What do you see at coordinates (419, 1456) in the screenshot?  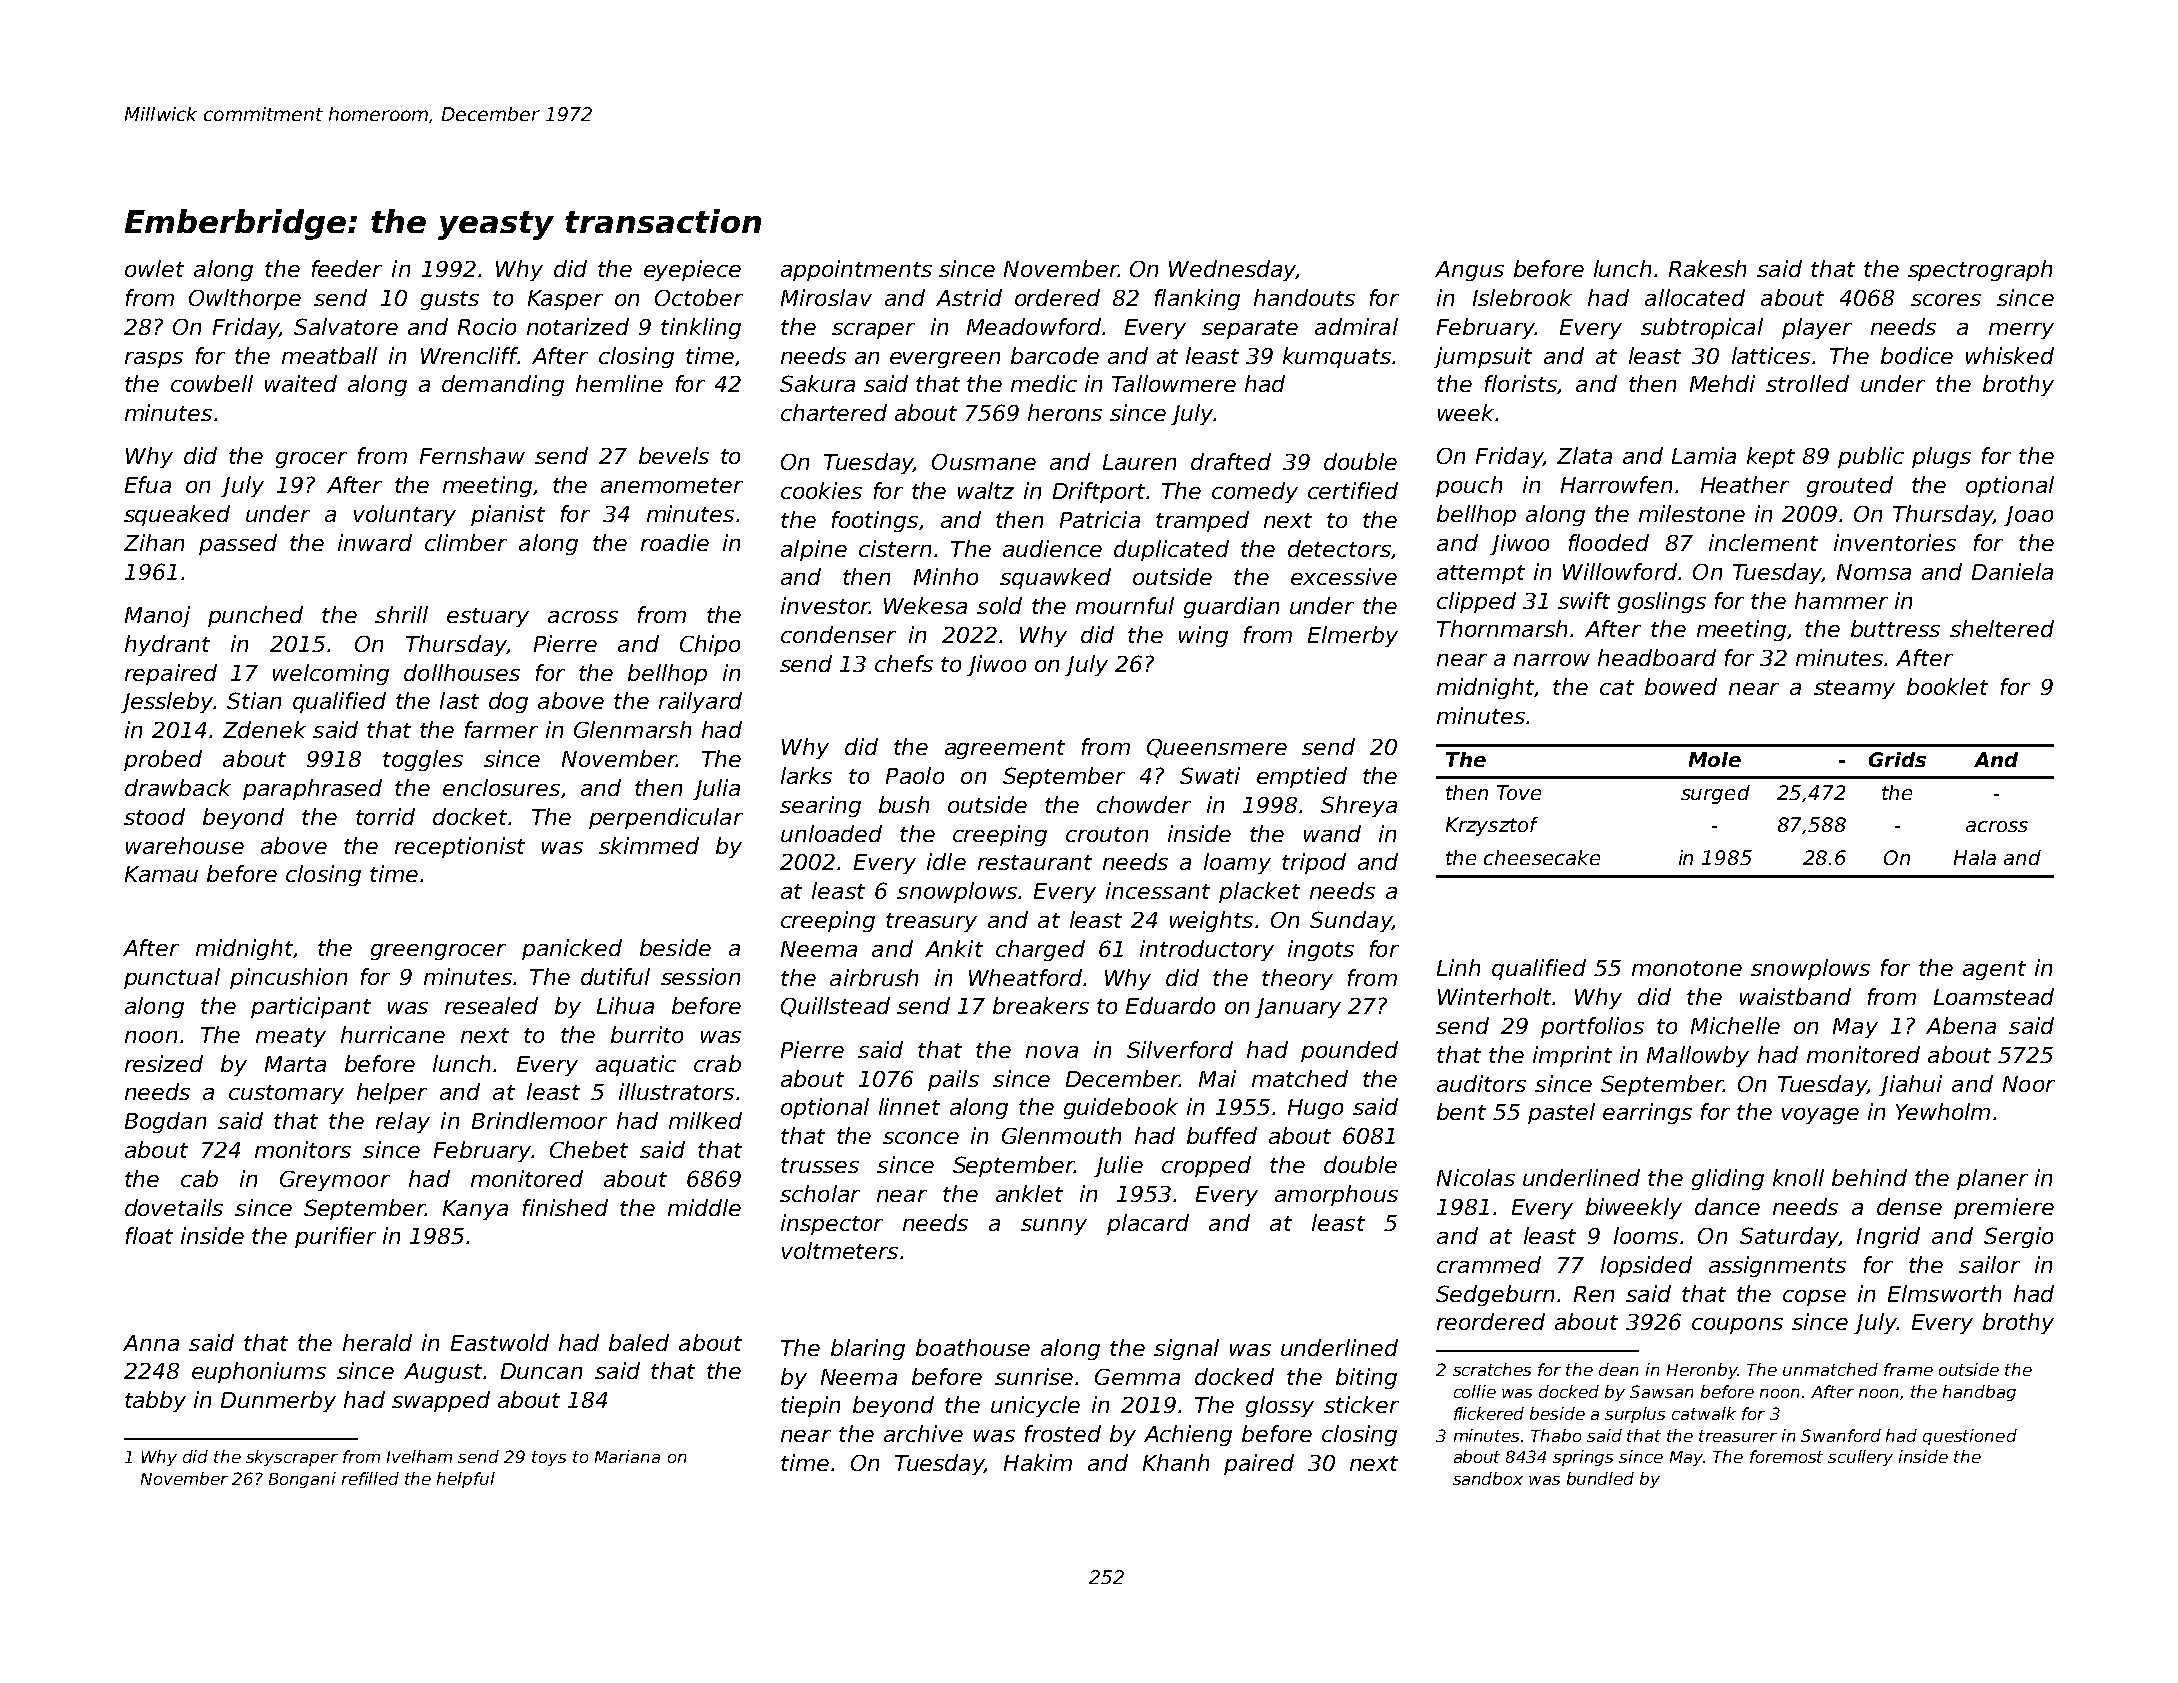 I see `Ivelham` at bounding box center [419, 1456].
